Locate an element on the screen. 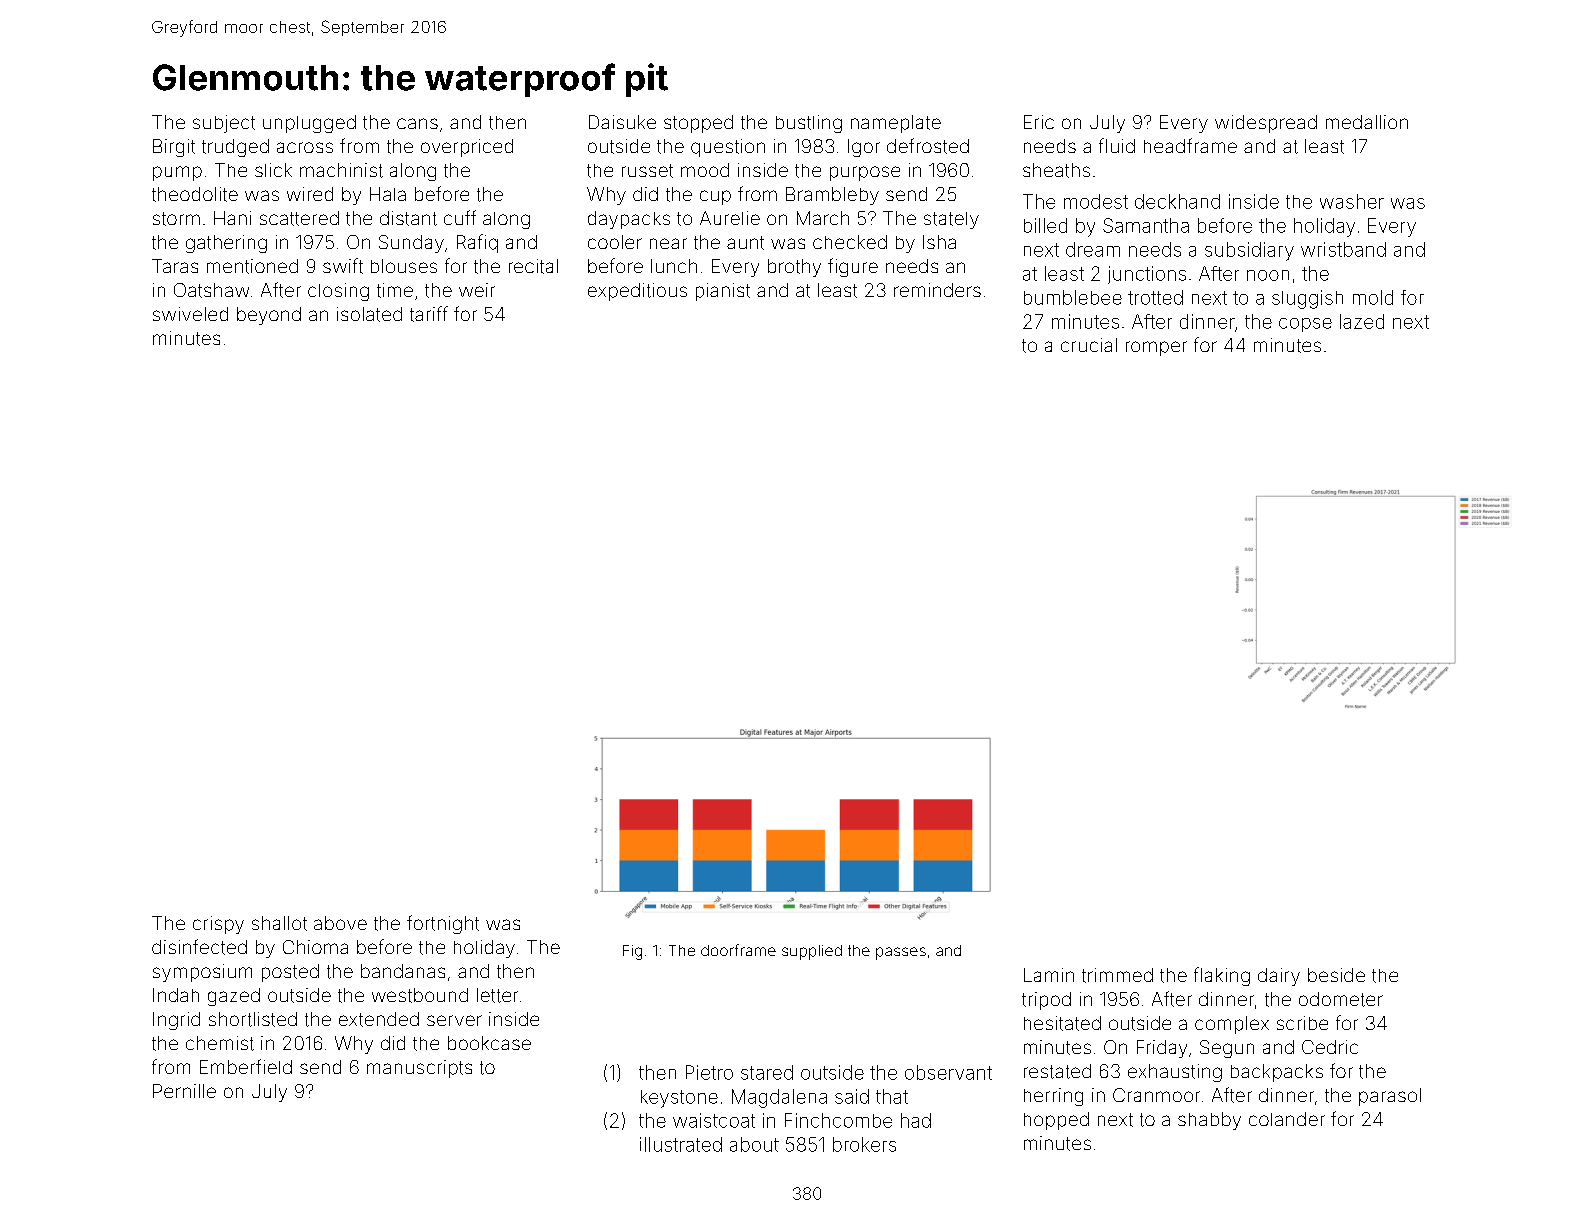  trotted is located at coordinates (1155, 297).
